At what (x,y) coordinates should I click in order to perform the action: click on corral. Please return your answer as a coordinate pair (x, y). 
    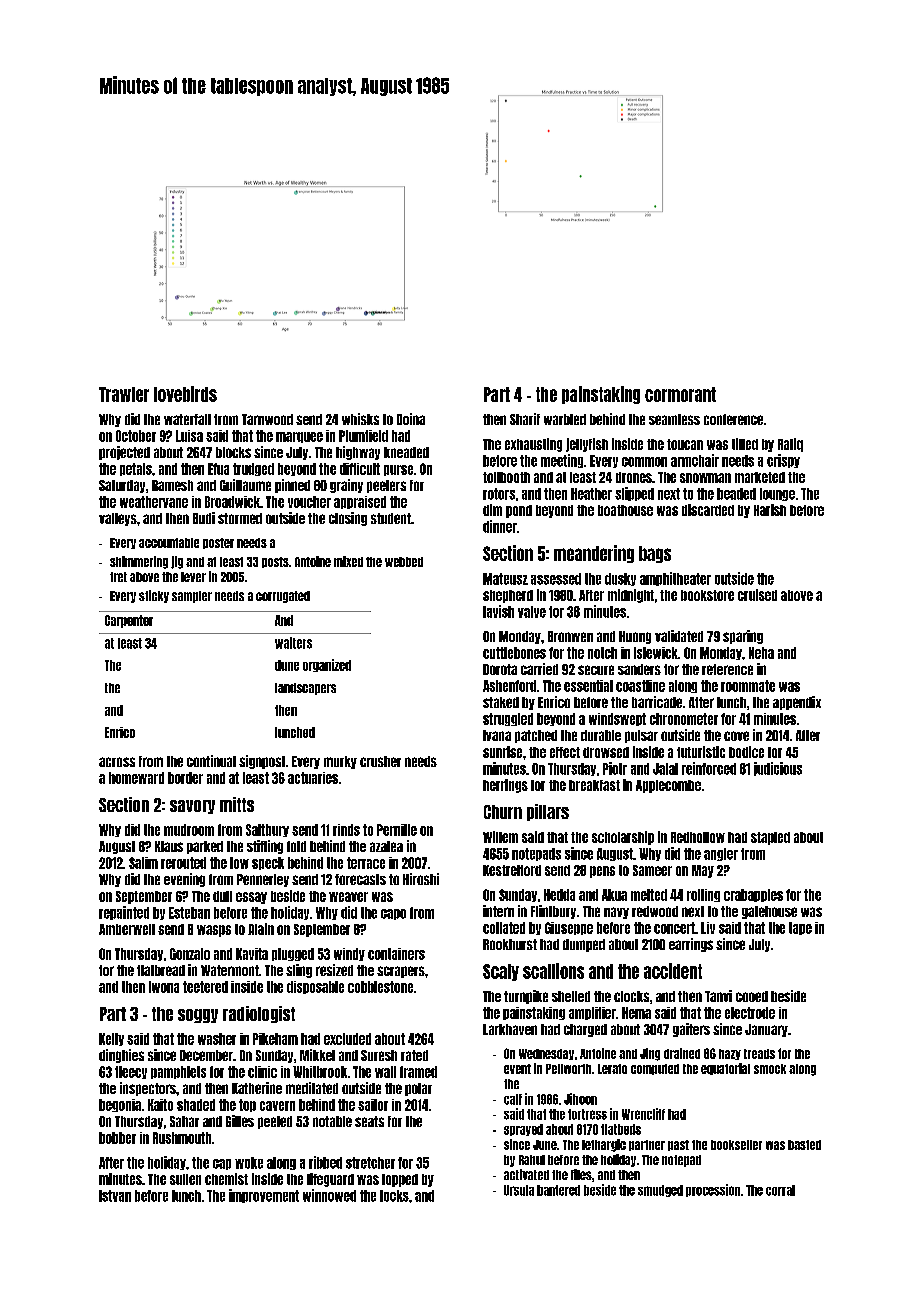
    Looking at the image, I should click on (780, 1190).
